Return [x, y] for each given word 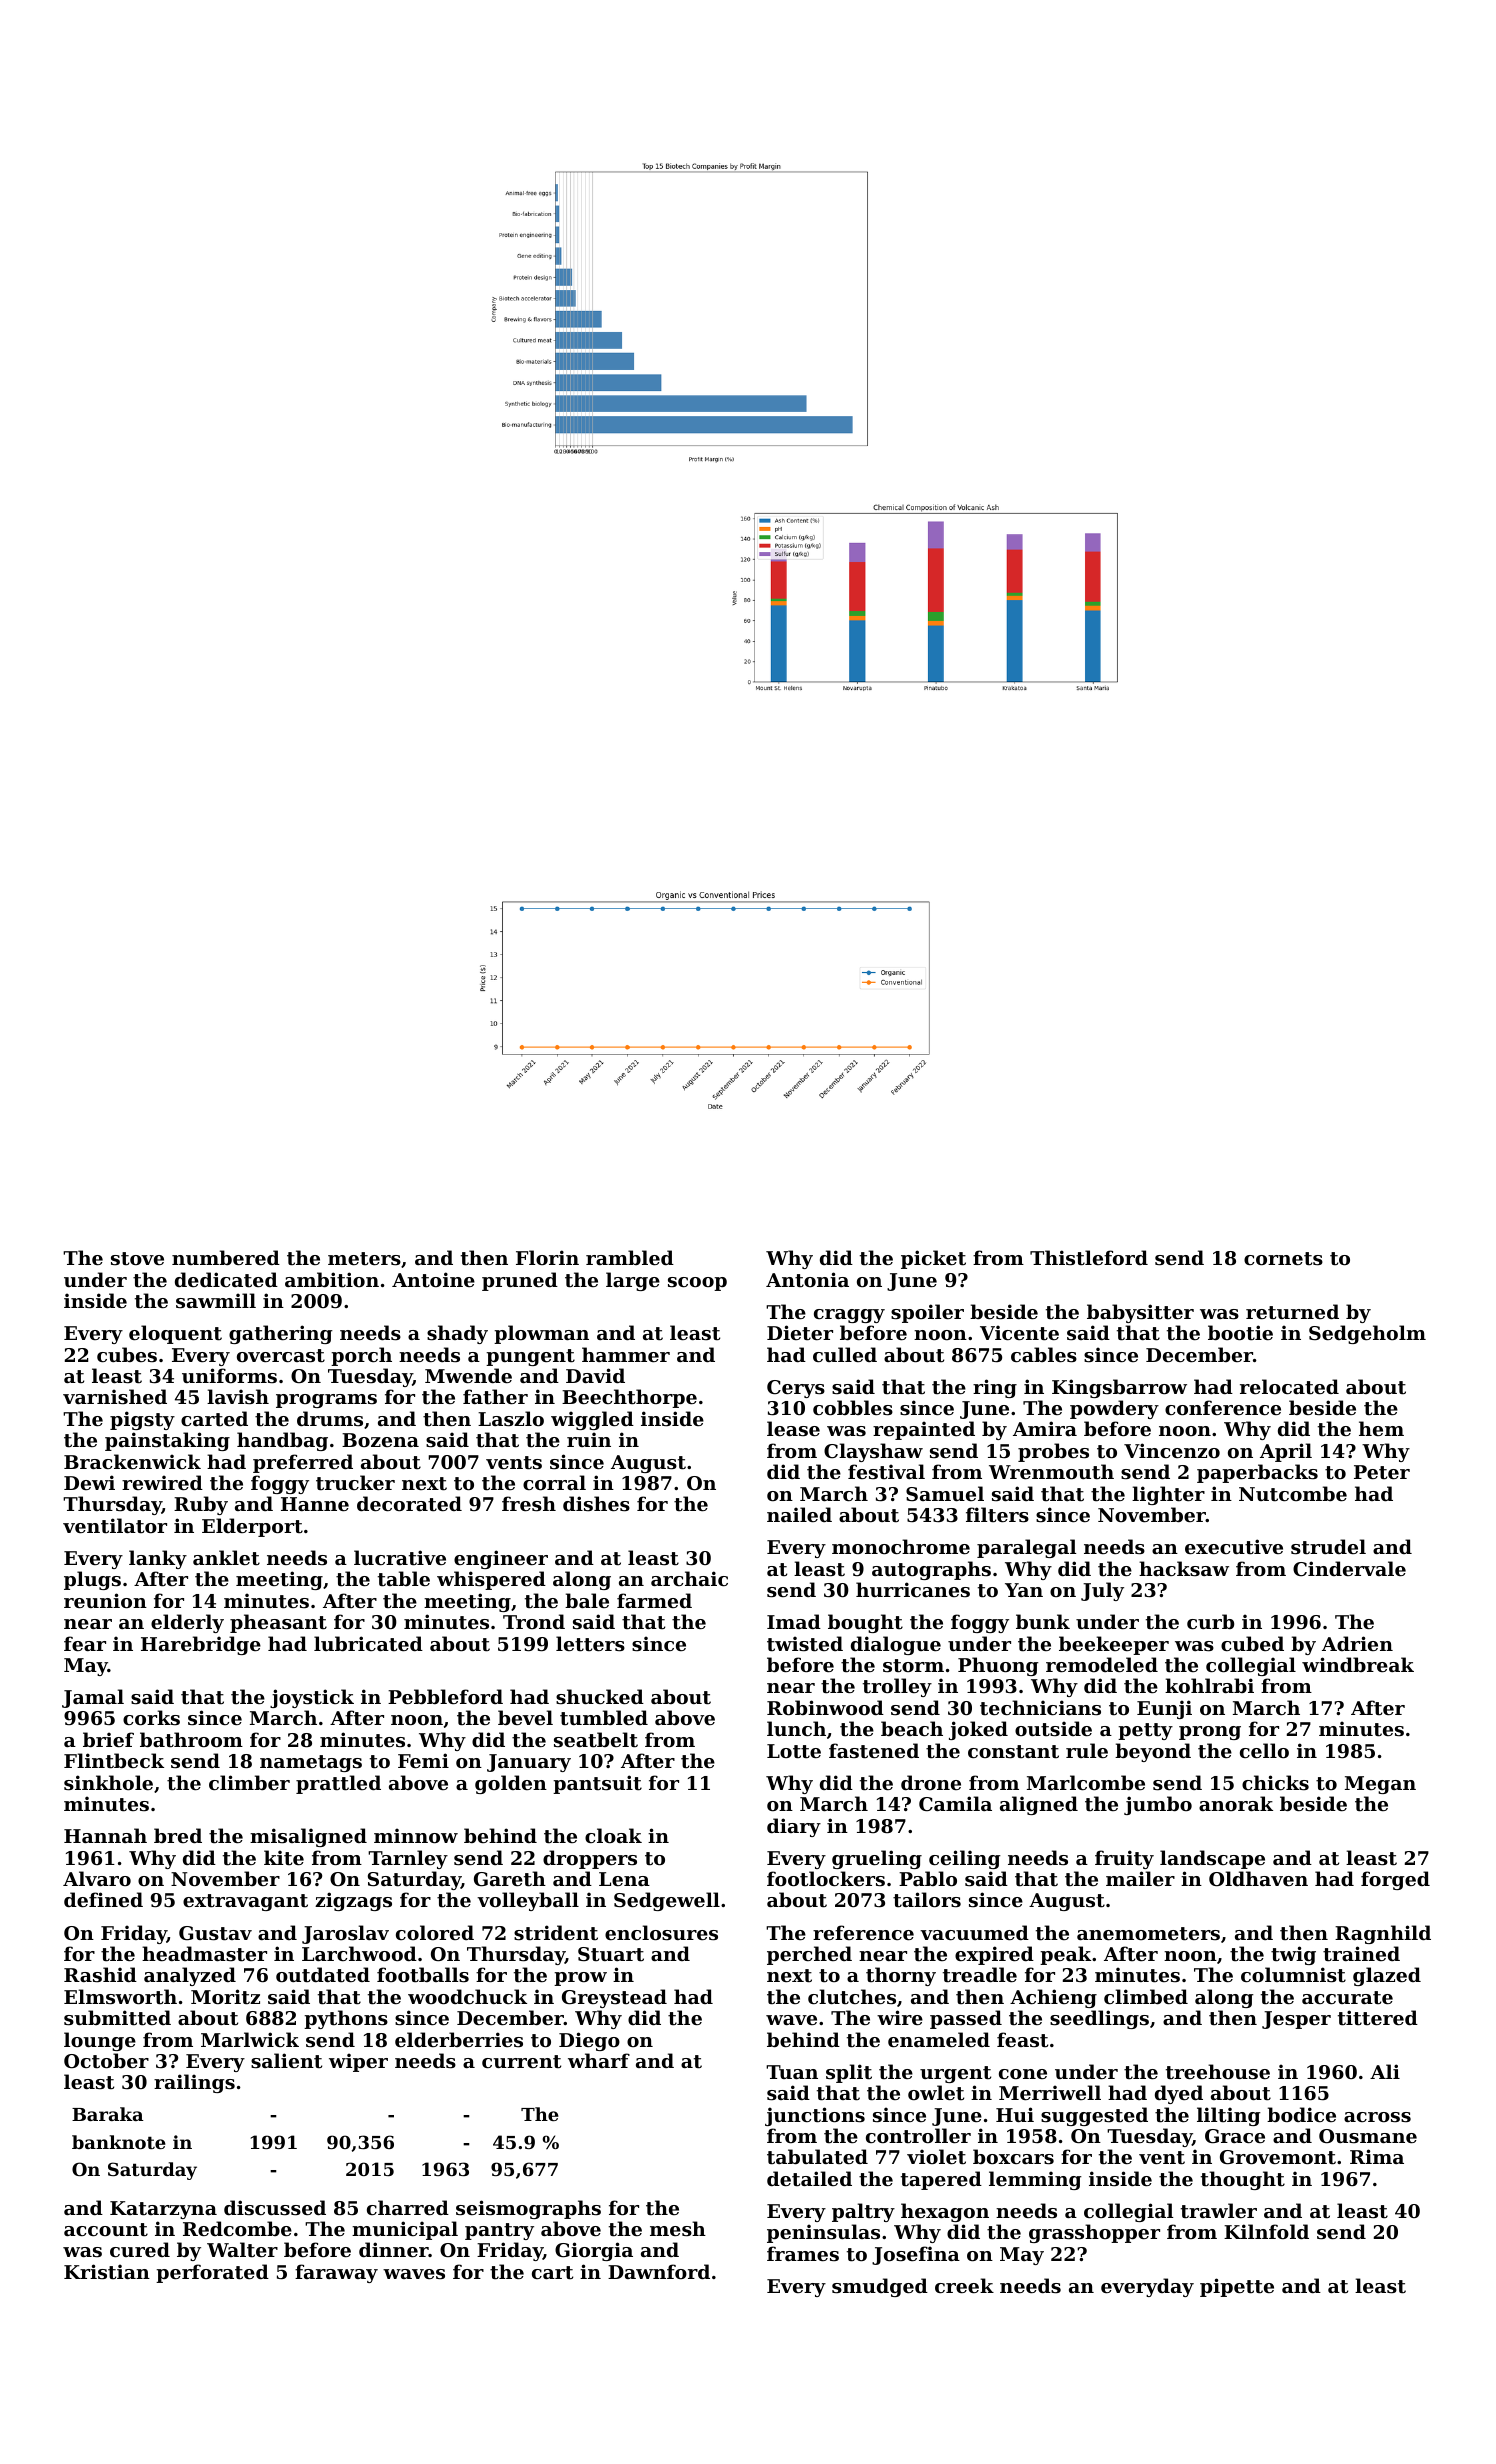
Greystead [614, 1998]
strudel [1328, 1547]
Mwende [468, 1375]
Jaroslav [345, 1934]
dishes [596, 1504]
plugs [92, 1580]
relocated [1289, 1387]
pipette [1237, 2287]
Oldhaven [1258, 1878]
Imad [794, 1621]
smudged [880, 2287]
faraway [336, 2273]
